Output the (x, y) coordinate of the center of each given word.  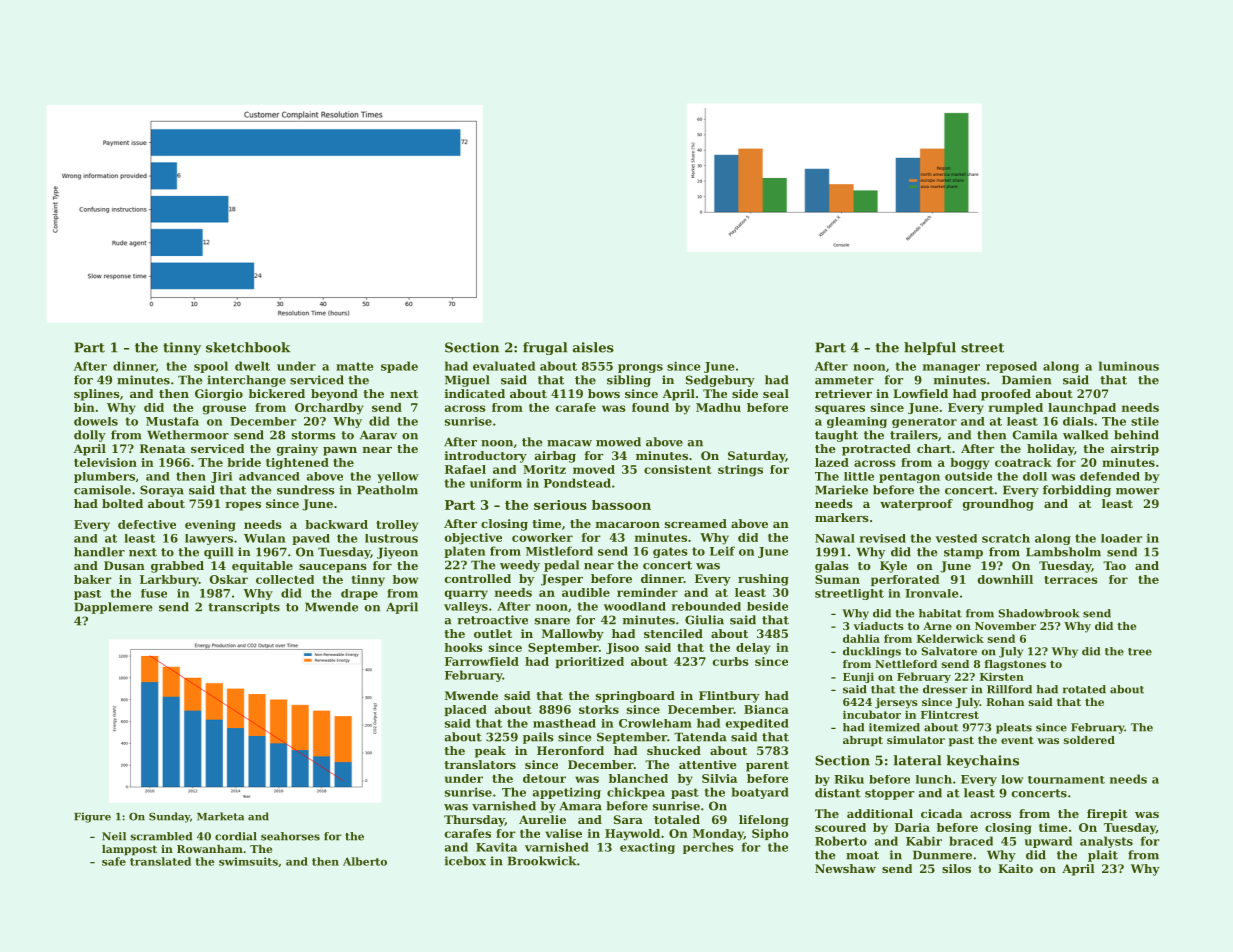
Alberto (365, 861)
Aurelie (542, 819)
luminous (1129, 366)
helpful (930, 348)
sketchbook (248, 347)
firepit (1107, 815)
